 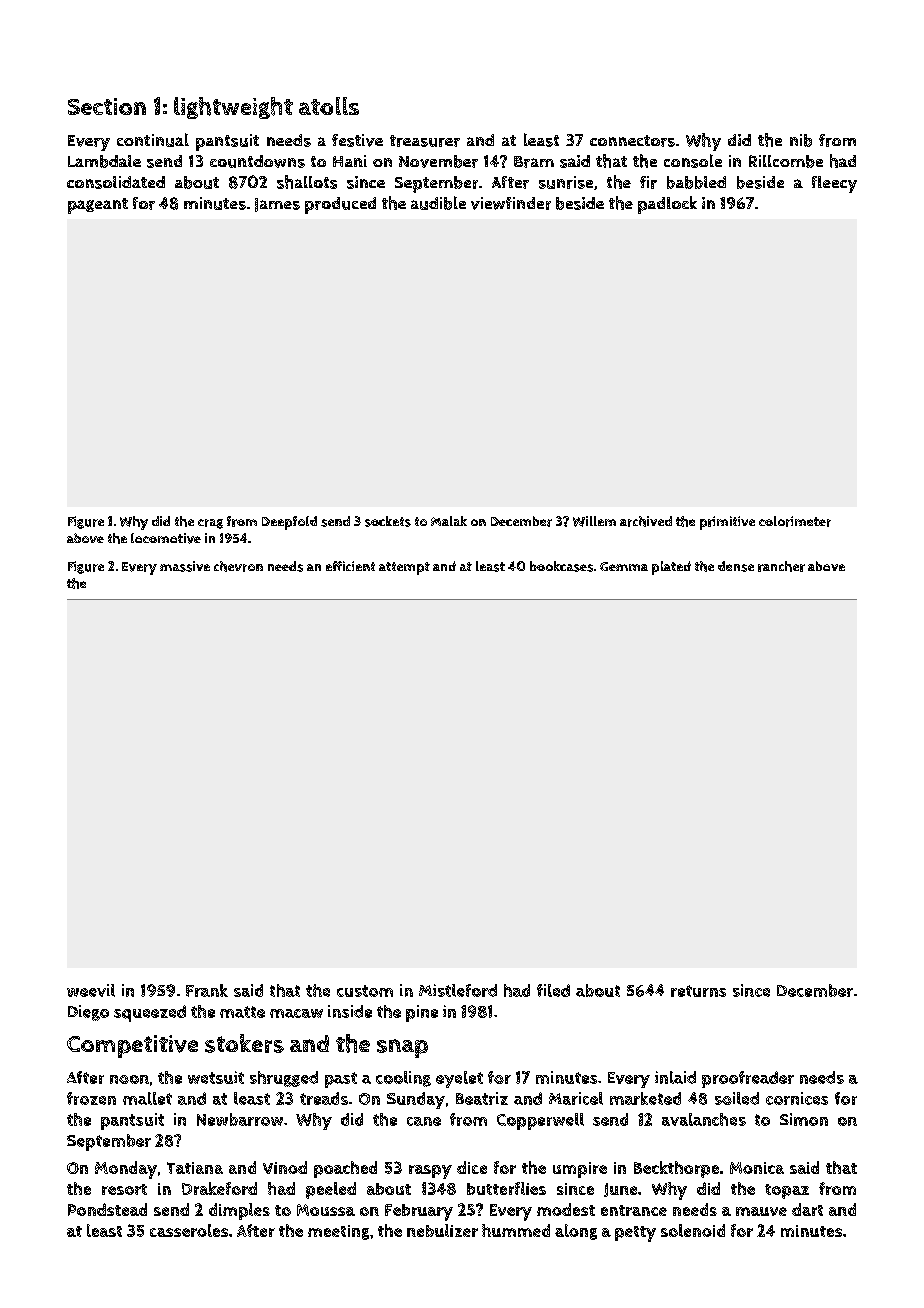 What do you see at coordinates (207, 990) in the screenshot?
I see `Frank` at bounding box center [207, 990].
